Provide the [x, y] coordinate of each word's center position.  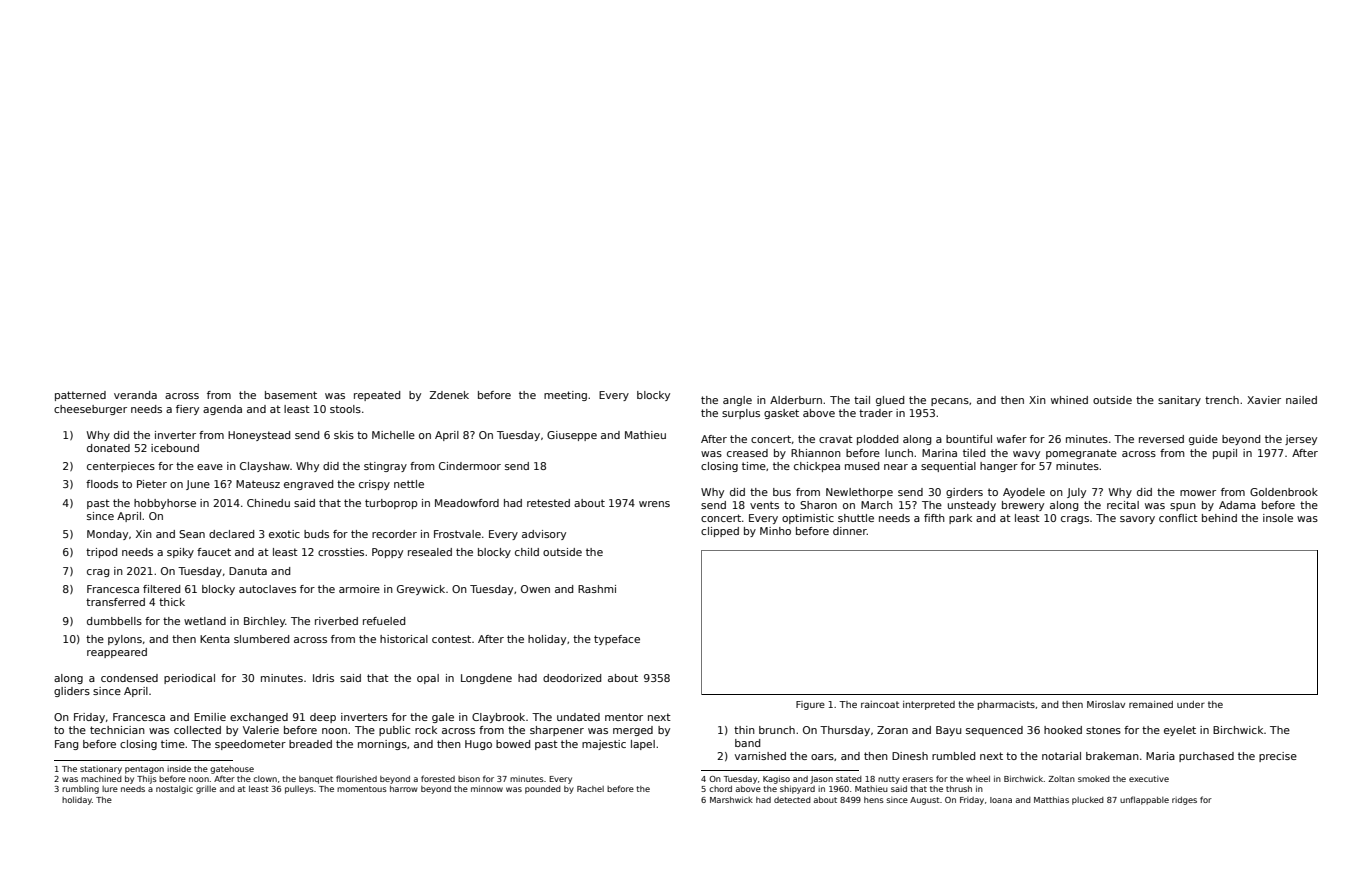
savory [1137, 520]
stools [345, 409]
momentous [362, 789]
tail [862, 400]
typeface [617, 640]
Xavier [1264, 400]
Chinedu [268, 503]
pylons [125, 640]
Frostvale [457, 534]
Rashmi [597, 589]
